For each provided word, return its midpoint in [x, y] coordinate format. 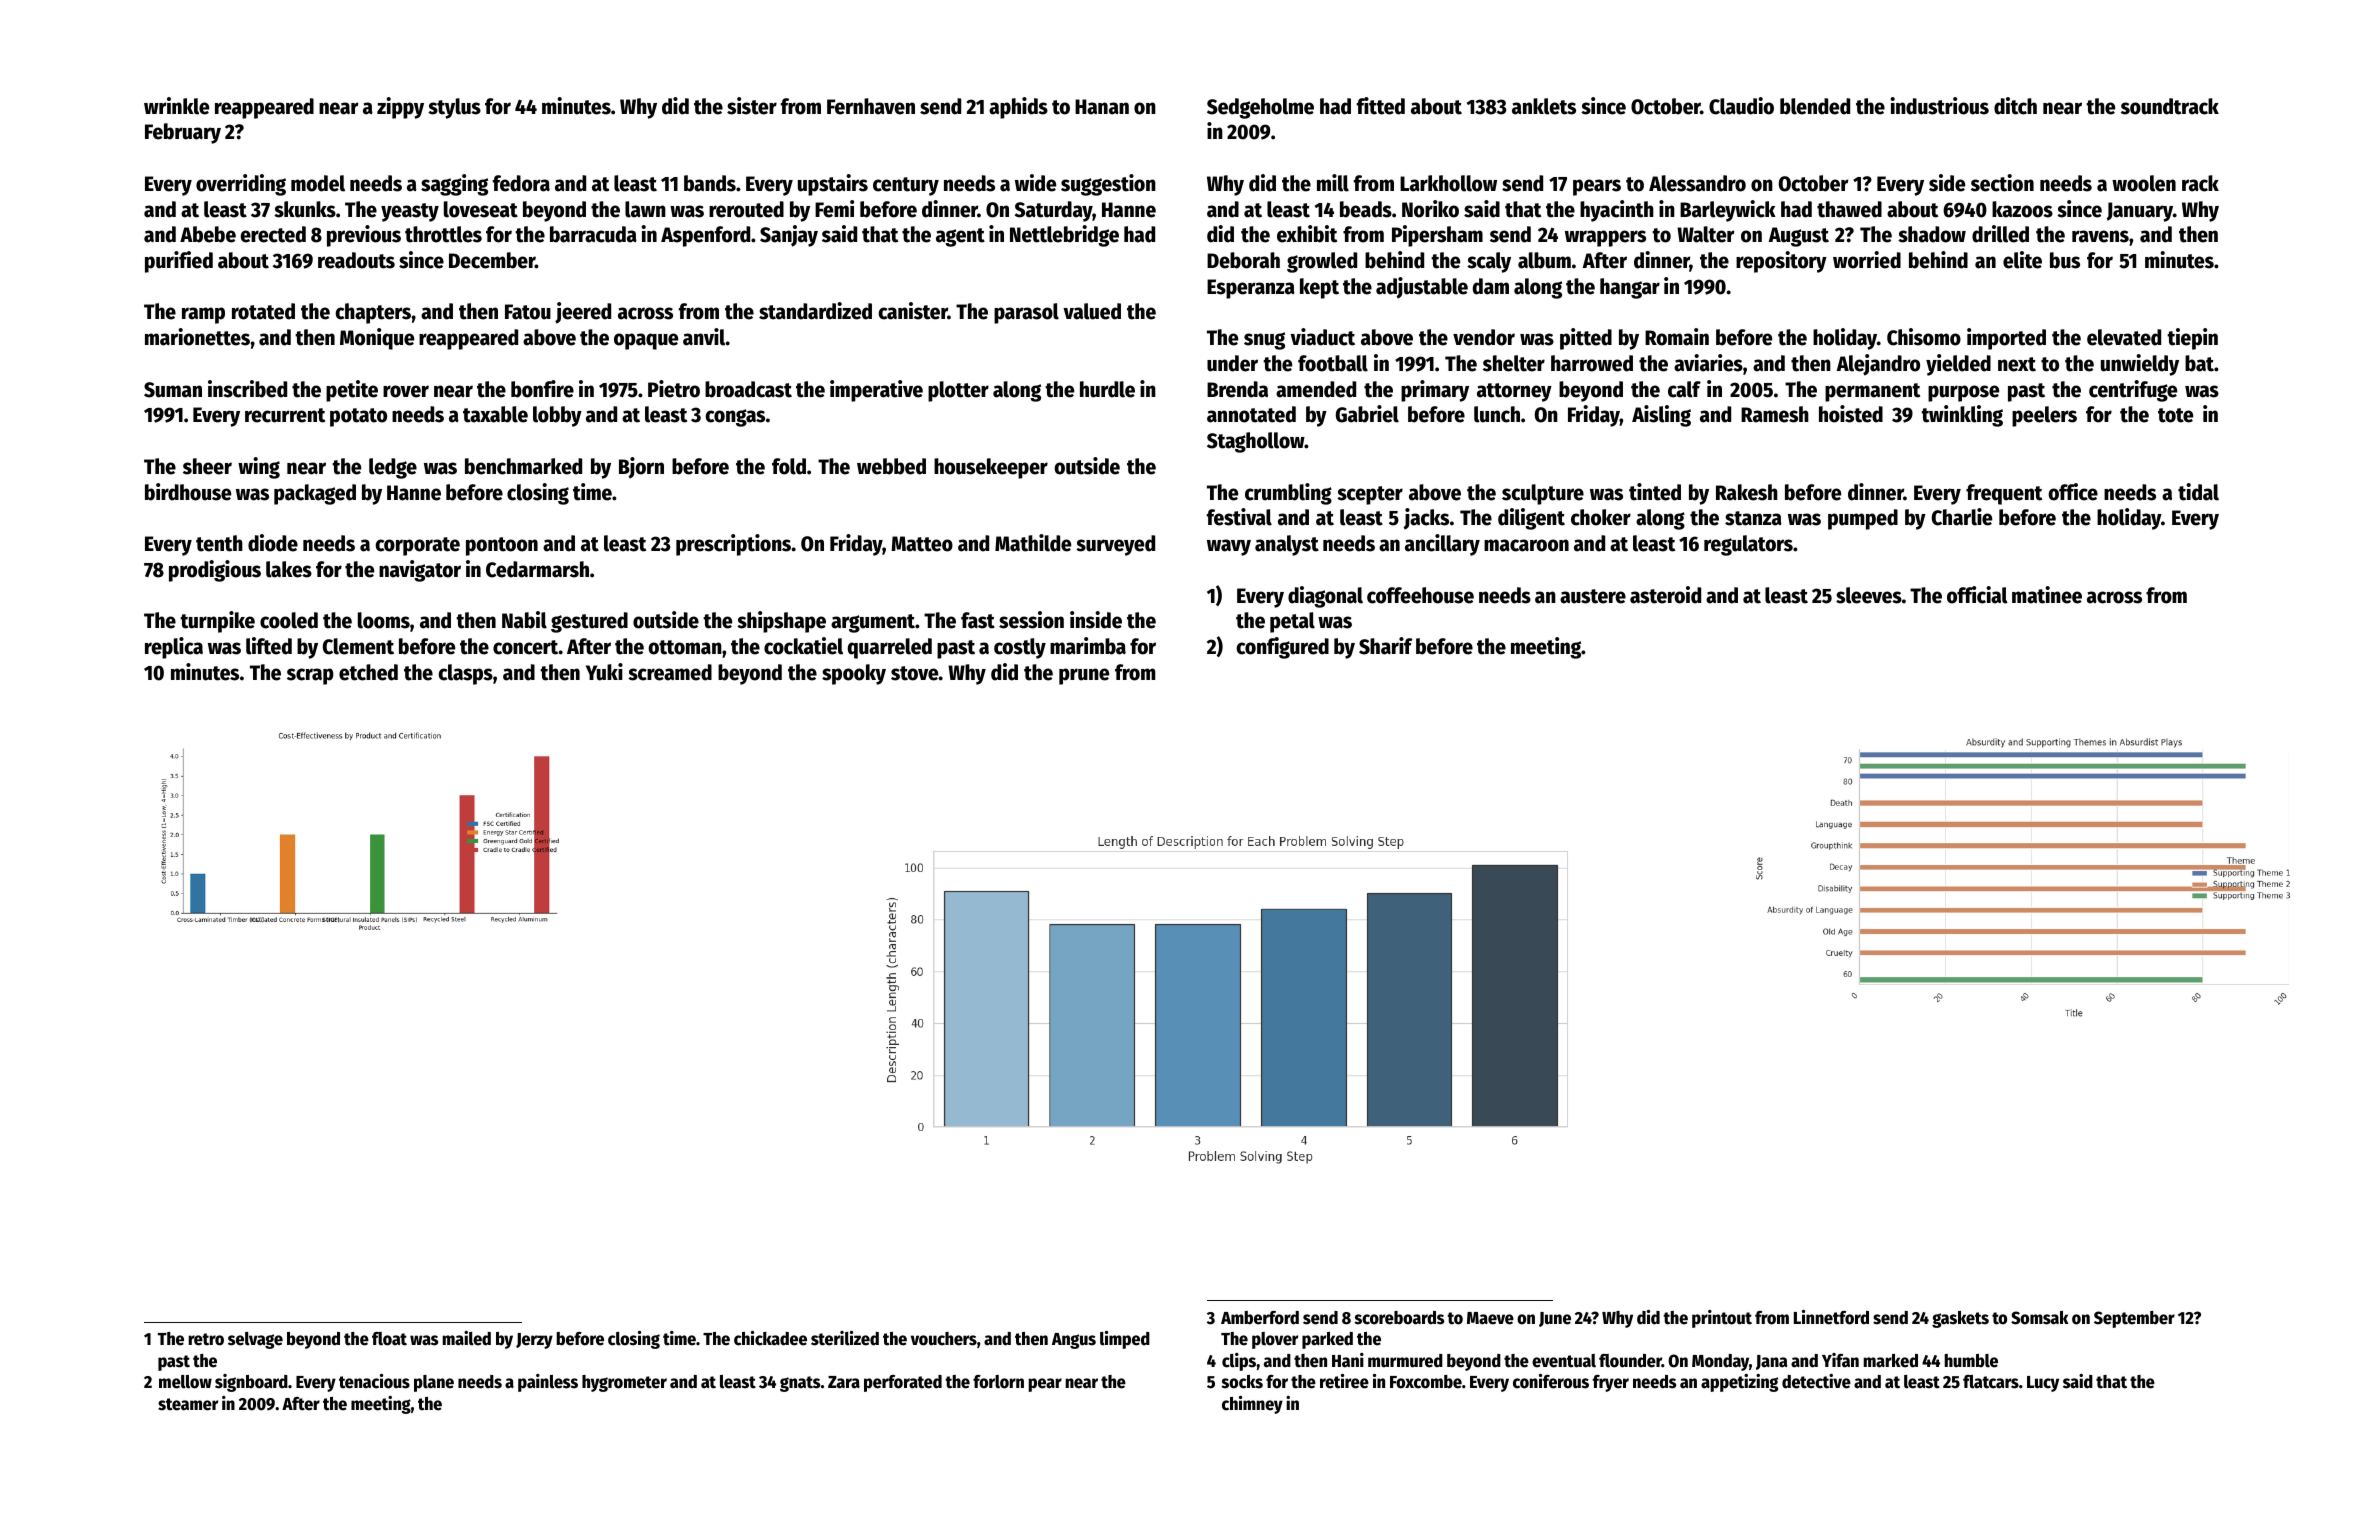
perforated [903, 1383]
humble [1971, 1361]
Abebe [208, 234]
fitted [1381, 106]
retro [206, 1339]
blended [1815, 106]
